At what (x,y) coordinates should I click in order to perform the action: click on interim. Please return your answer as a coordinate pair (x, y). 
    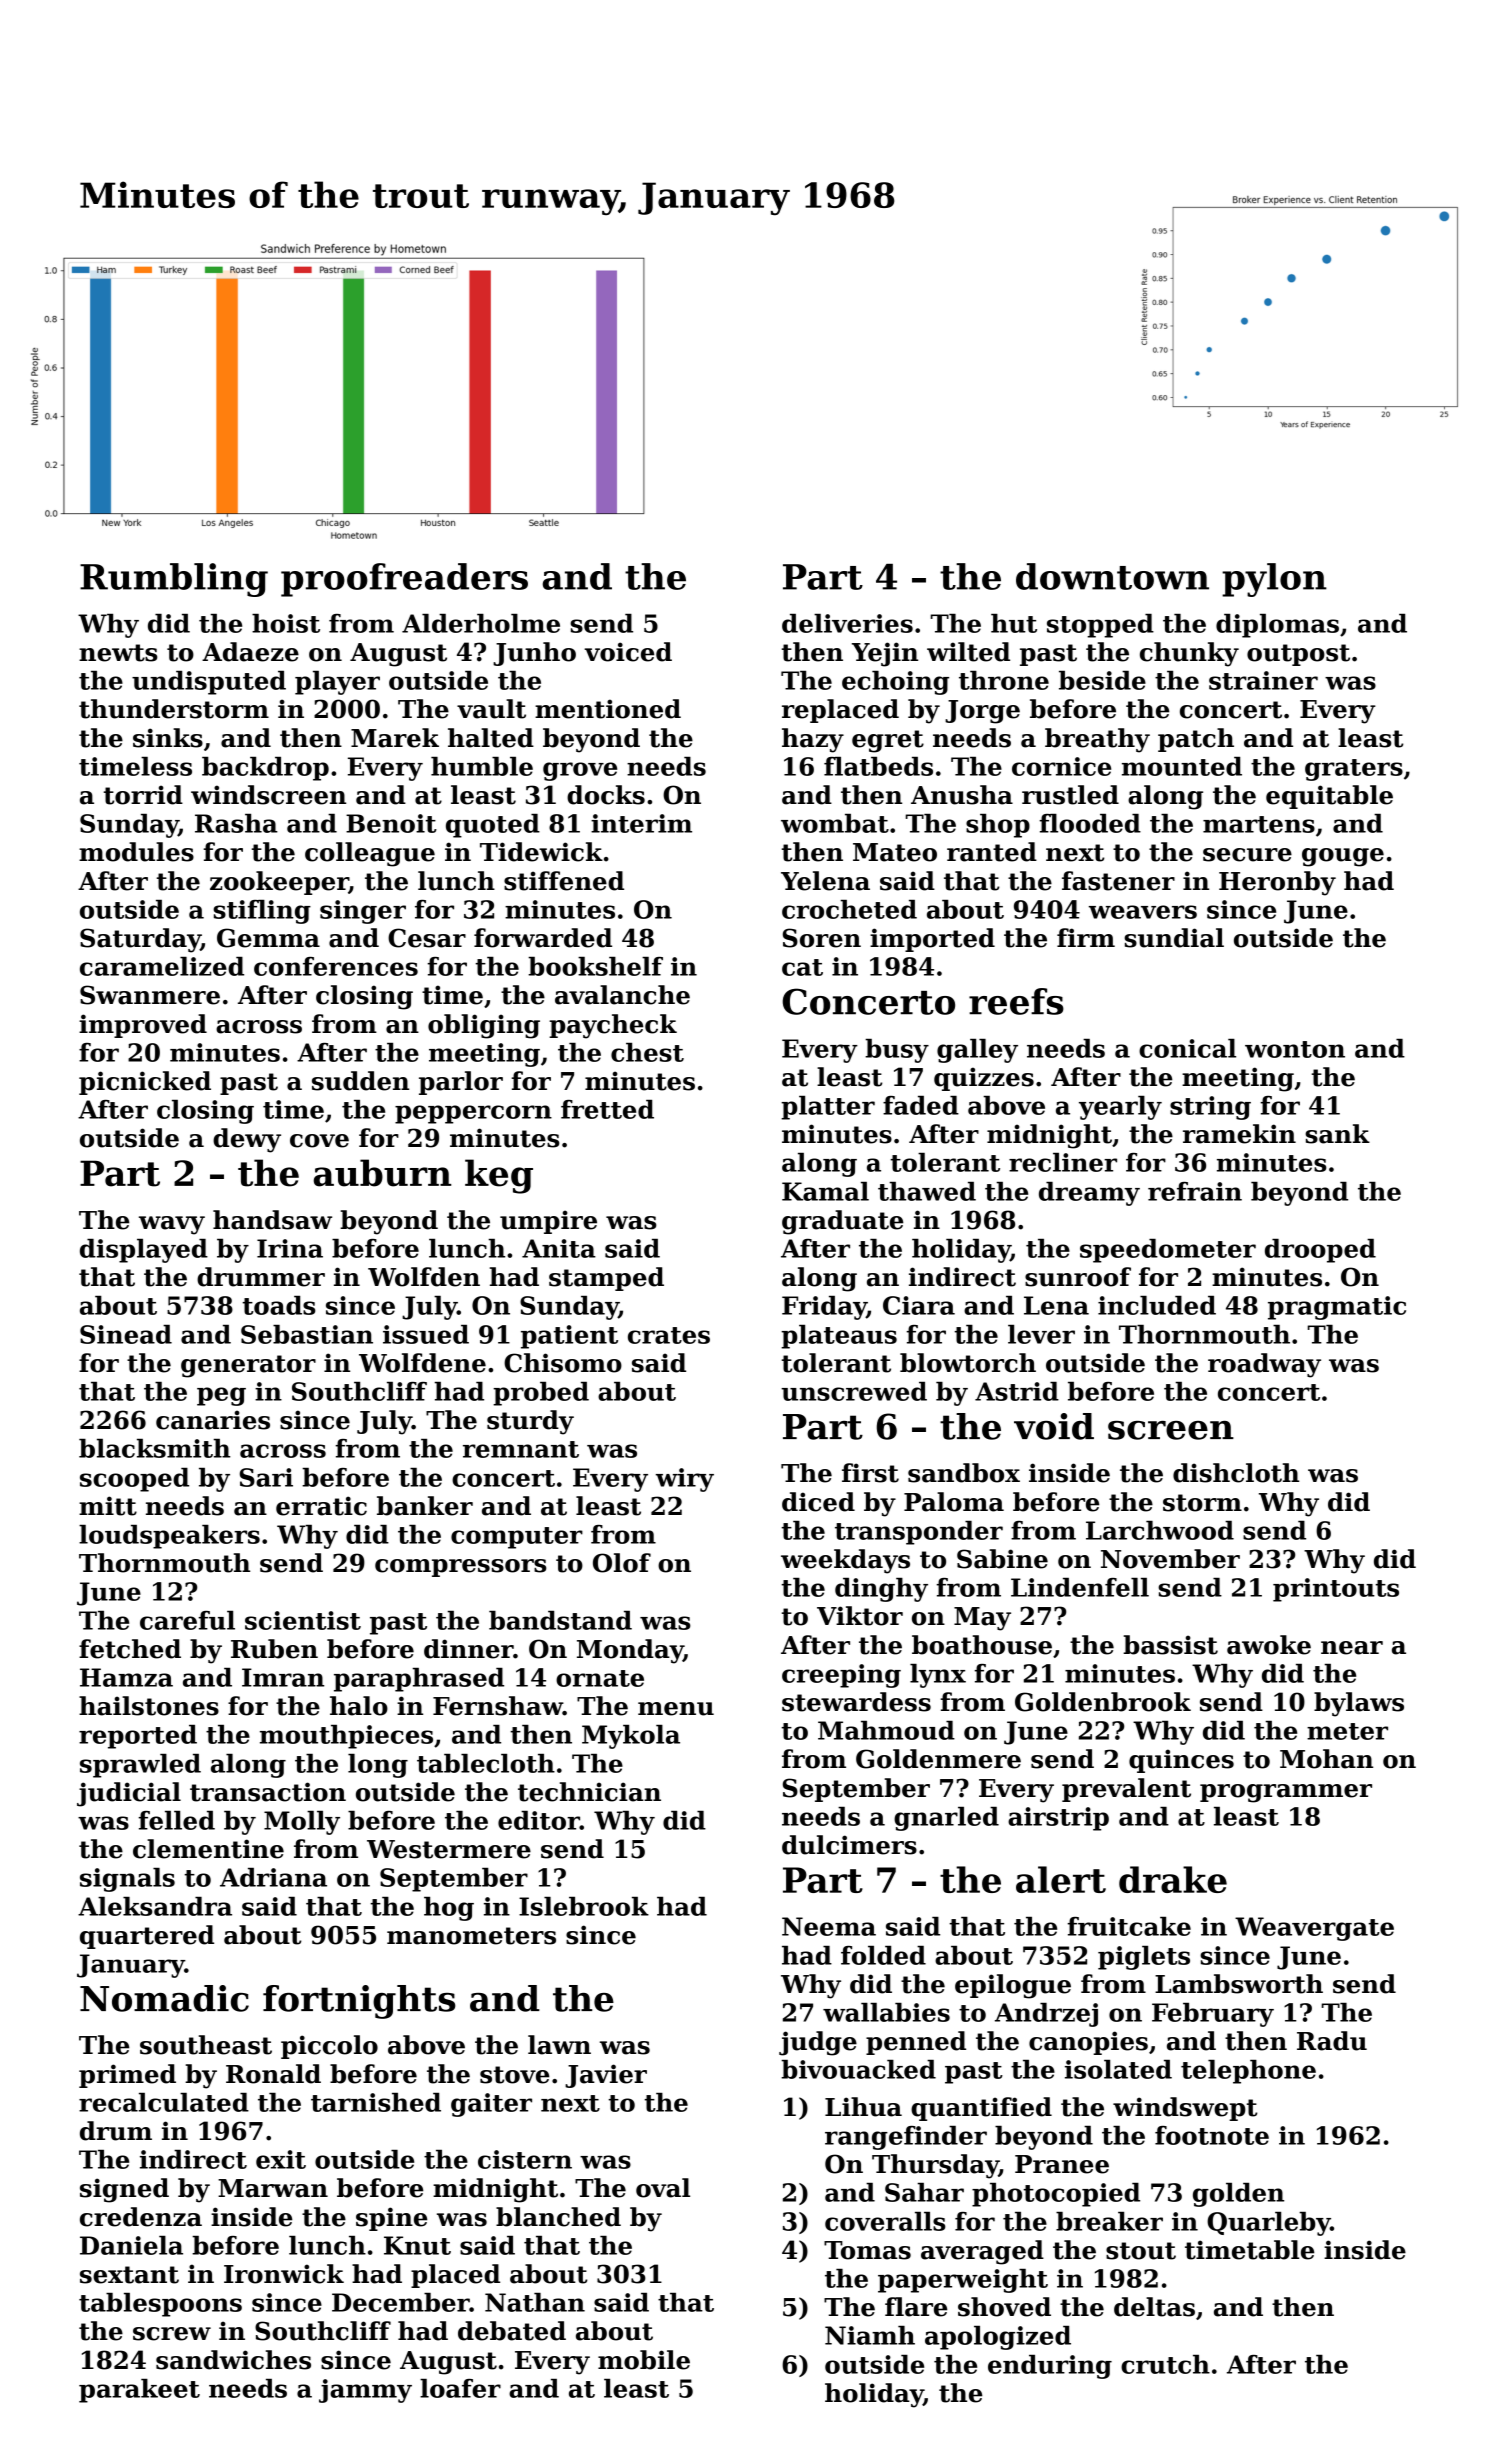
    Looking at the image, I should click on (641, 823).
